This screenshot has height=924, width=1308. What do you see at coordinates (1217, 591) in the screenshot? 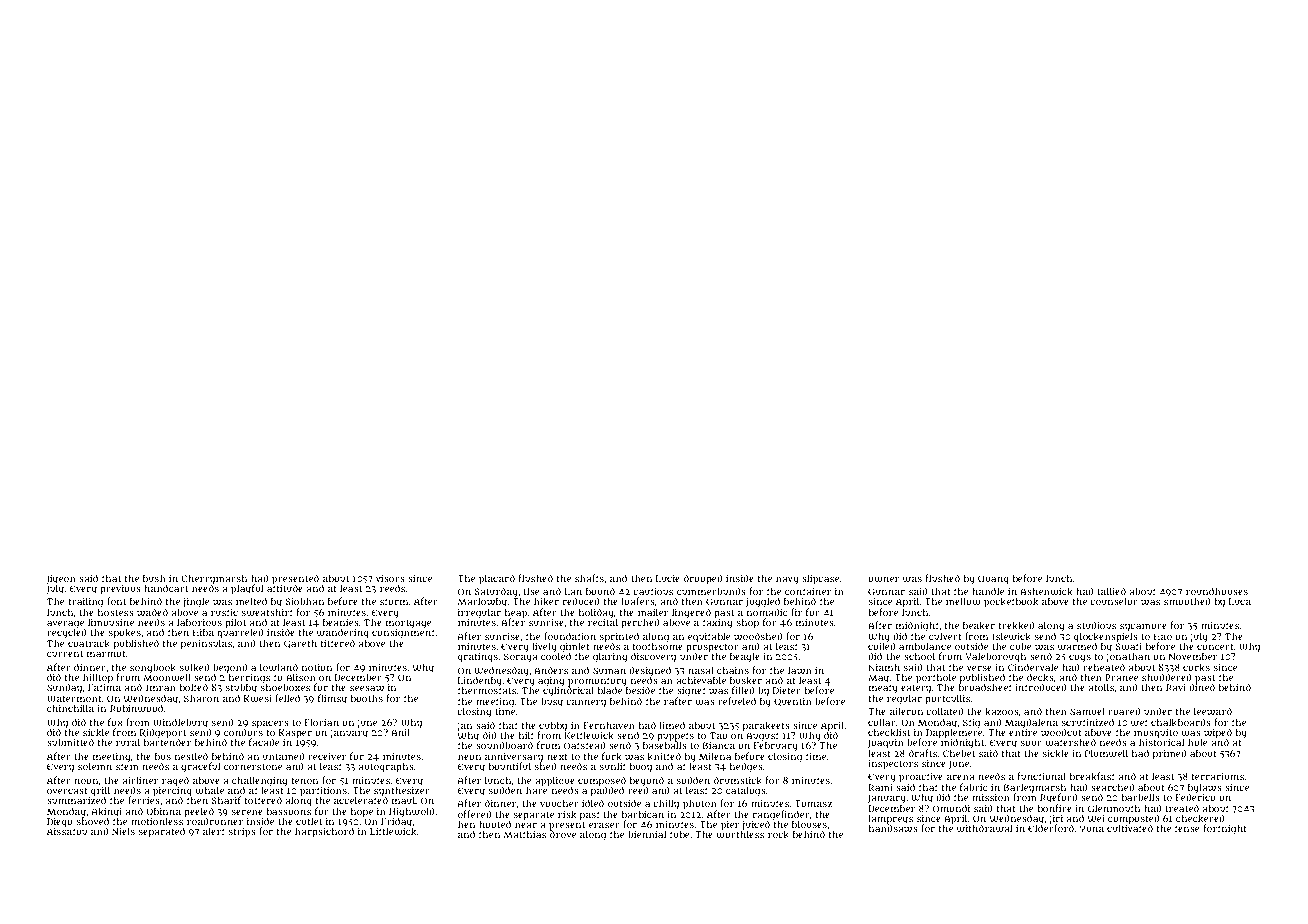
I see `roundhouses` at bounding box center [1217, 591].
